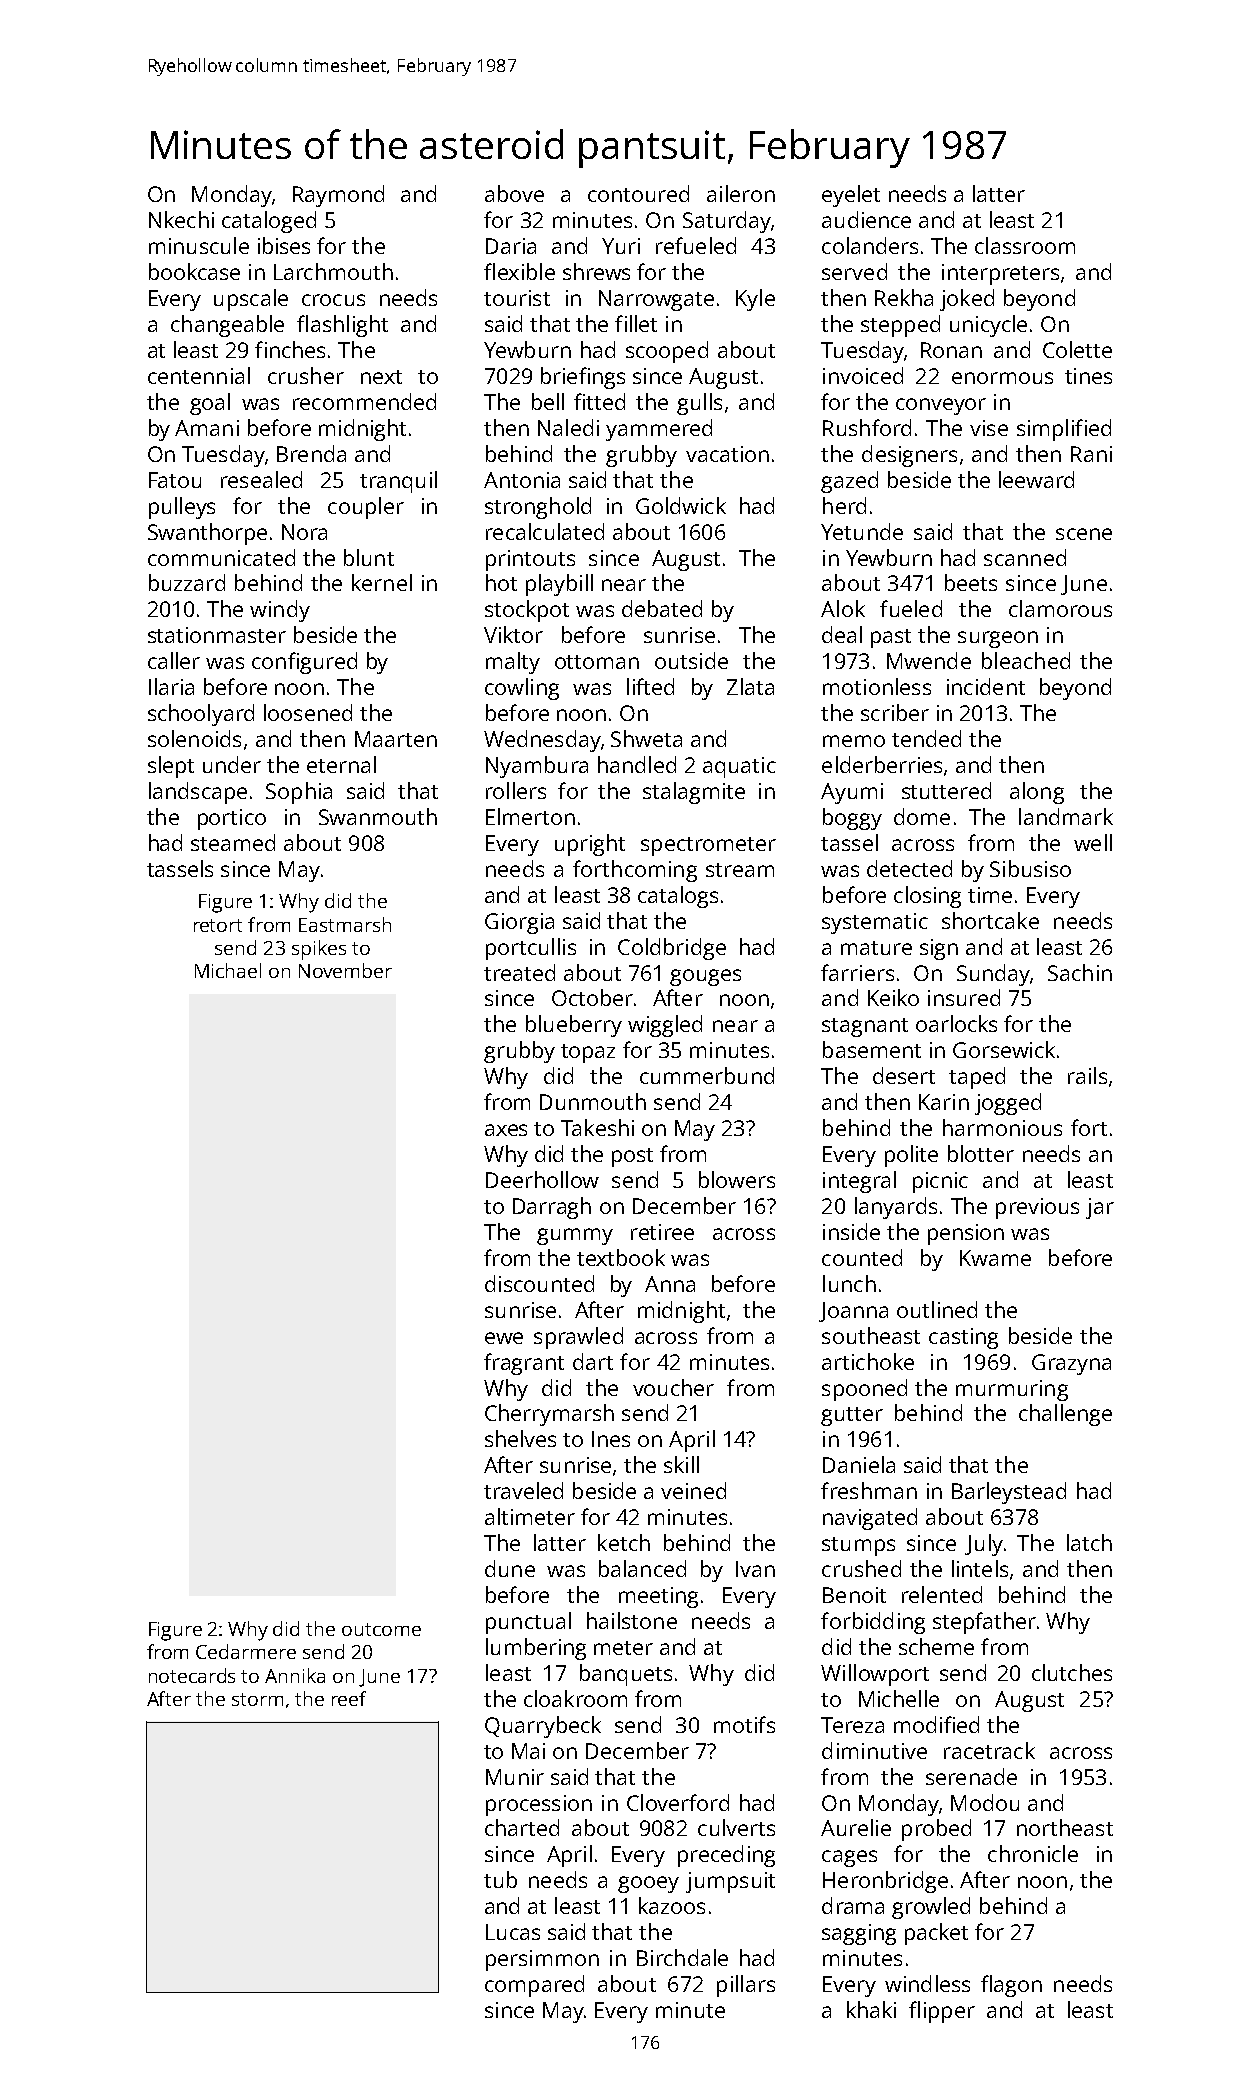 The image size is (1260, 2075). I want to click on Raymond, so click(338, 196).
